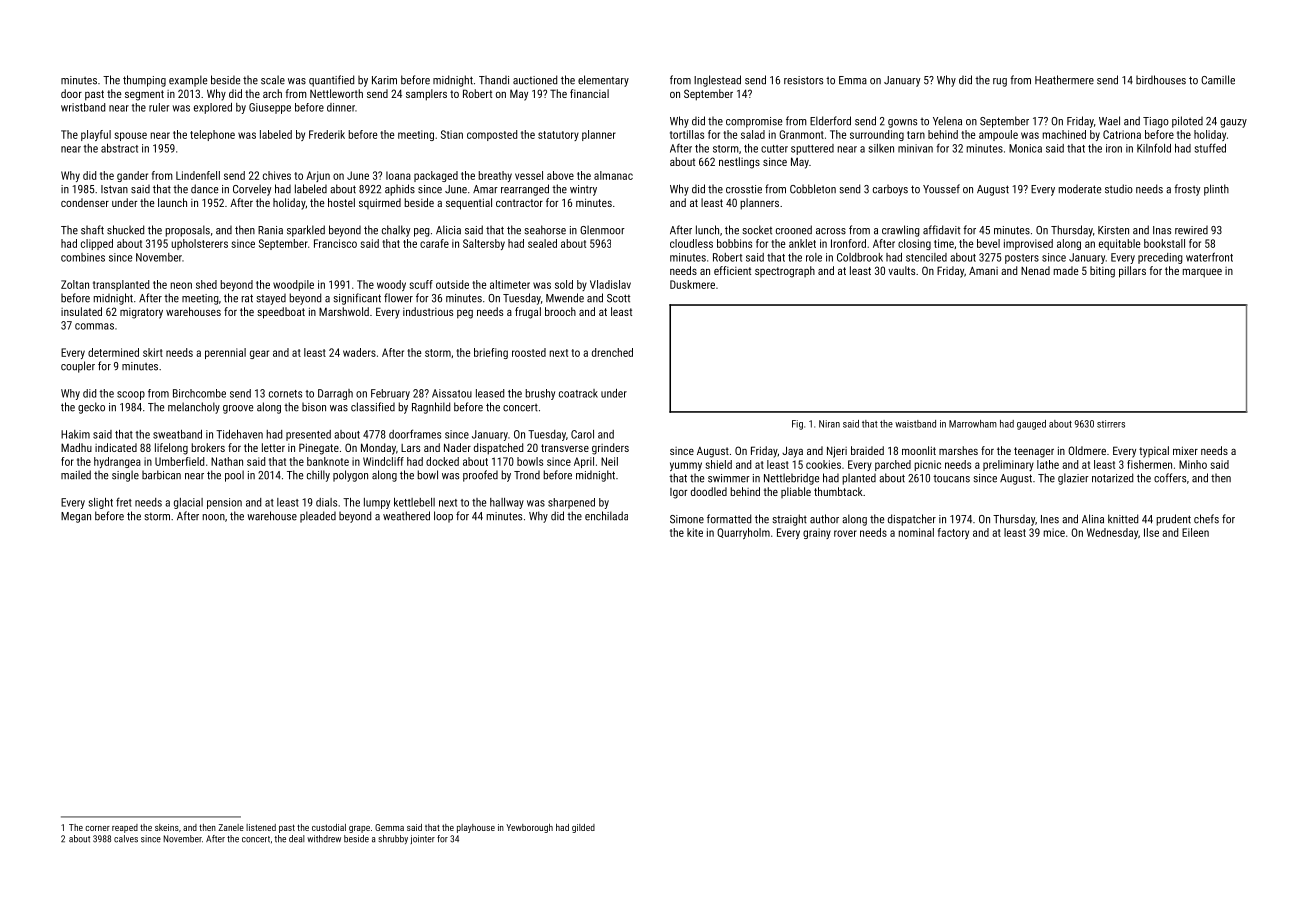 Image resolution: width=1308 pixels, height=924 pixels. I want to click on Eileen, so click(1195, 532).
